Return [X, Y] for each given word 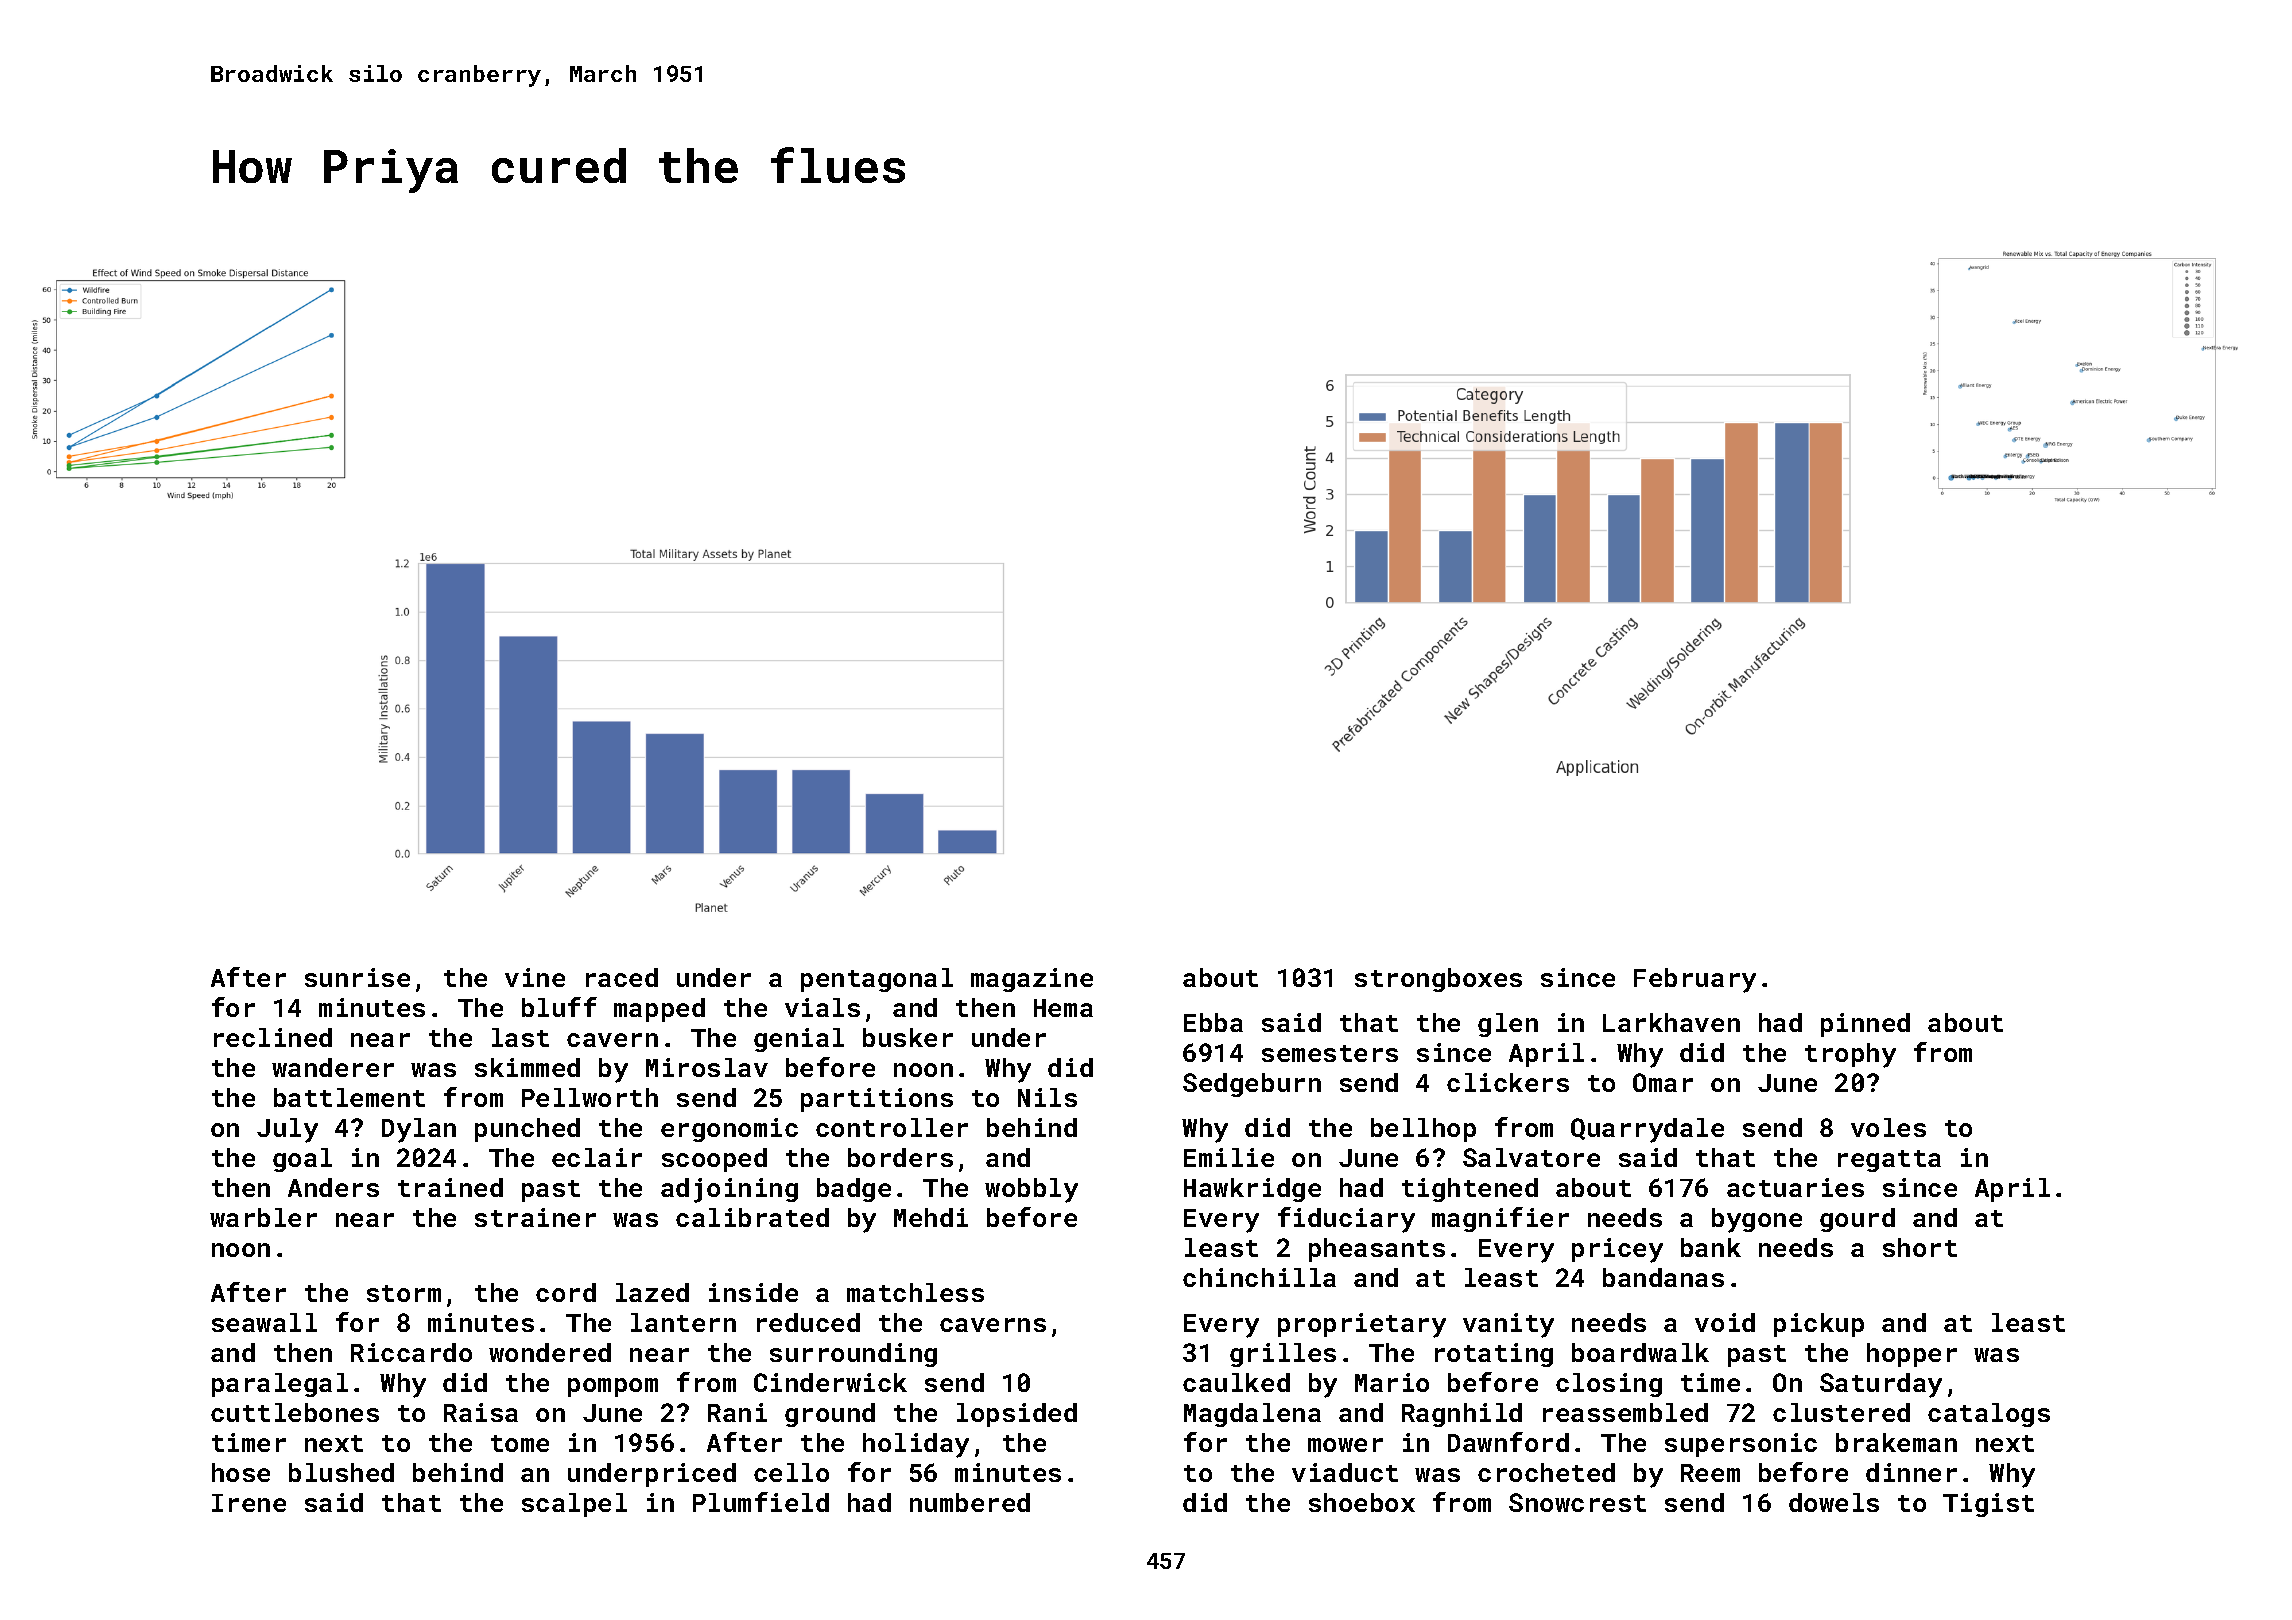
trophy [1850, 1055]
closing [1609, 1385]
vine [535, 977]
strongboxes [1438, 980]
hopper [1912, 1355]
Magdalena [1252, 1415]
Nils [1047, 1097]
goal [302, 1160]
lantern [683, 1322]
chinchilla [1259, 1277]
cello [791, 1472]
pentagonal [877, 980]
